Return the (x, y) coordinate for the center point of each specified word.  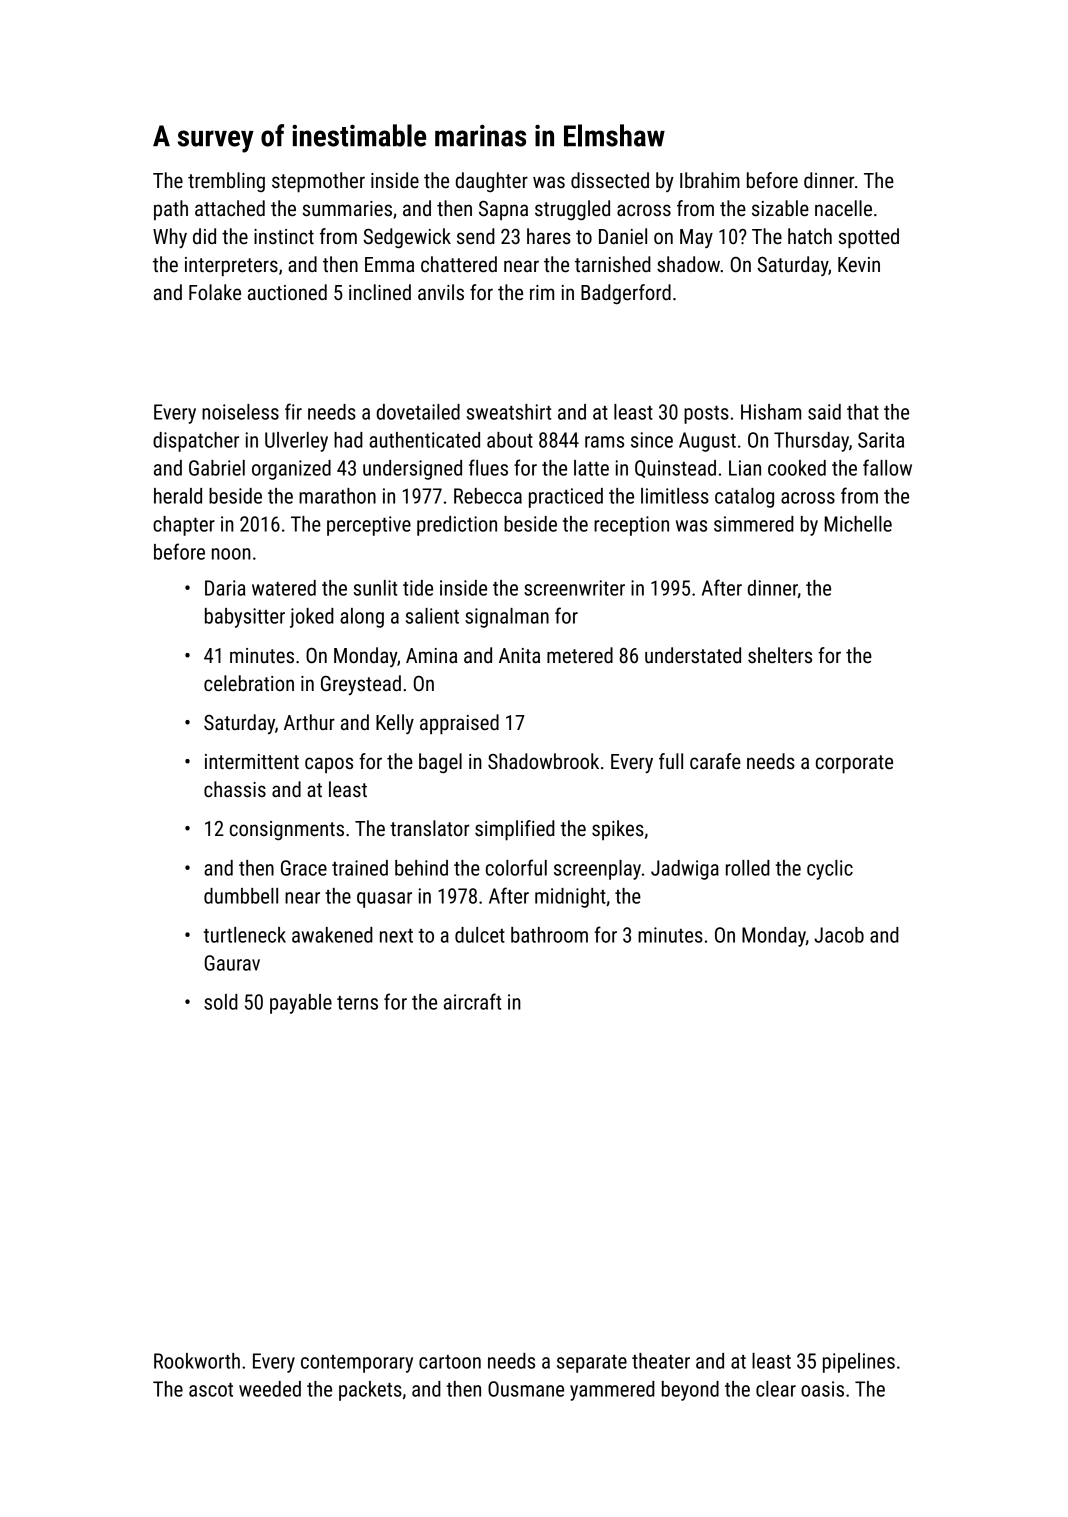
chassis (235, 789)
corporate (854, 764)
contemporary (357, 1364)
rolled (748, 868)
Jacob (839, 935)
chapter (184, 526)
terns (357, 1003)
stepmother (318, 182)
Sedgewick (407, 238)
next (396, 936)
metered (580, 655)
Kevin (859, 264)
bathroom (549, 935)
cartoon (450, 1362)
